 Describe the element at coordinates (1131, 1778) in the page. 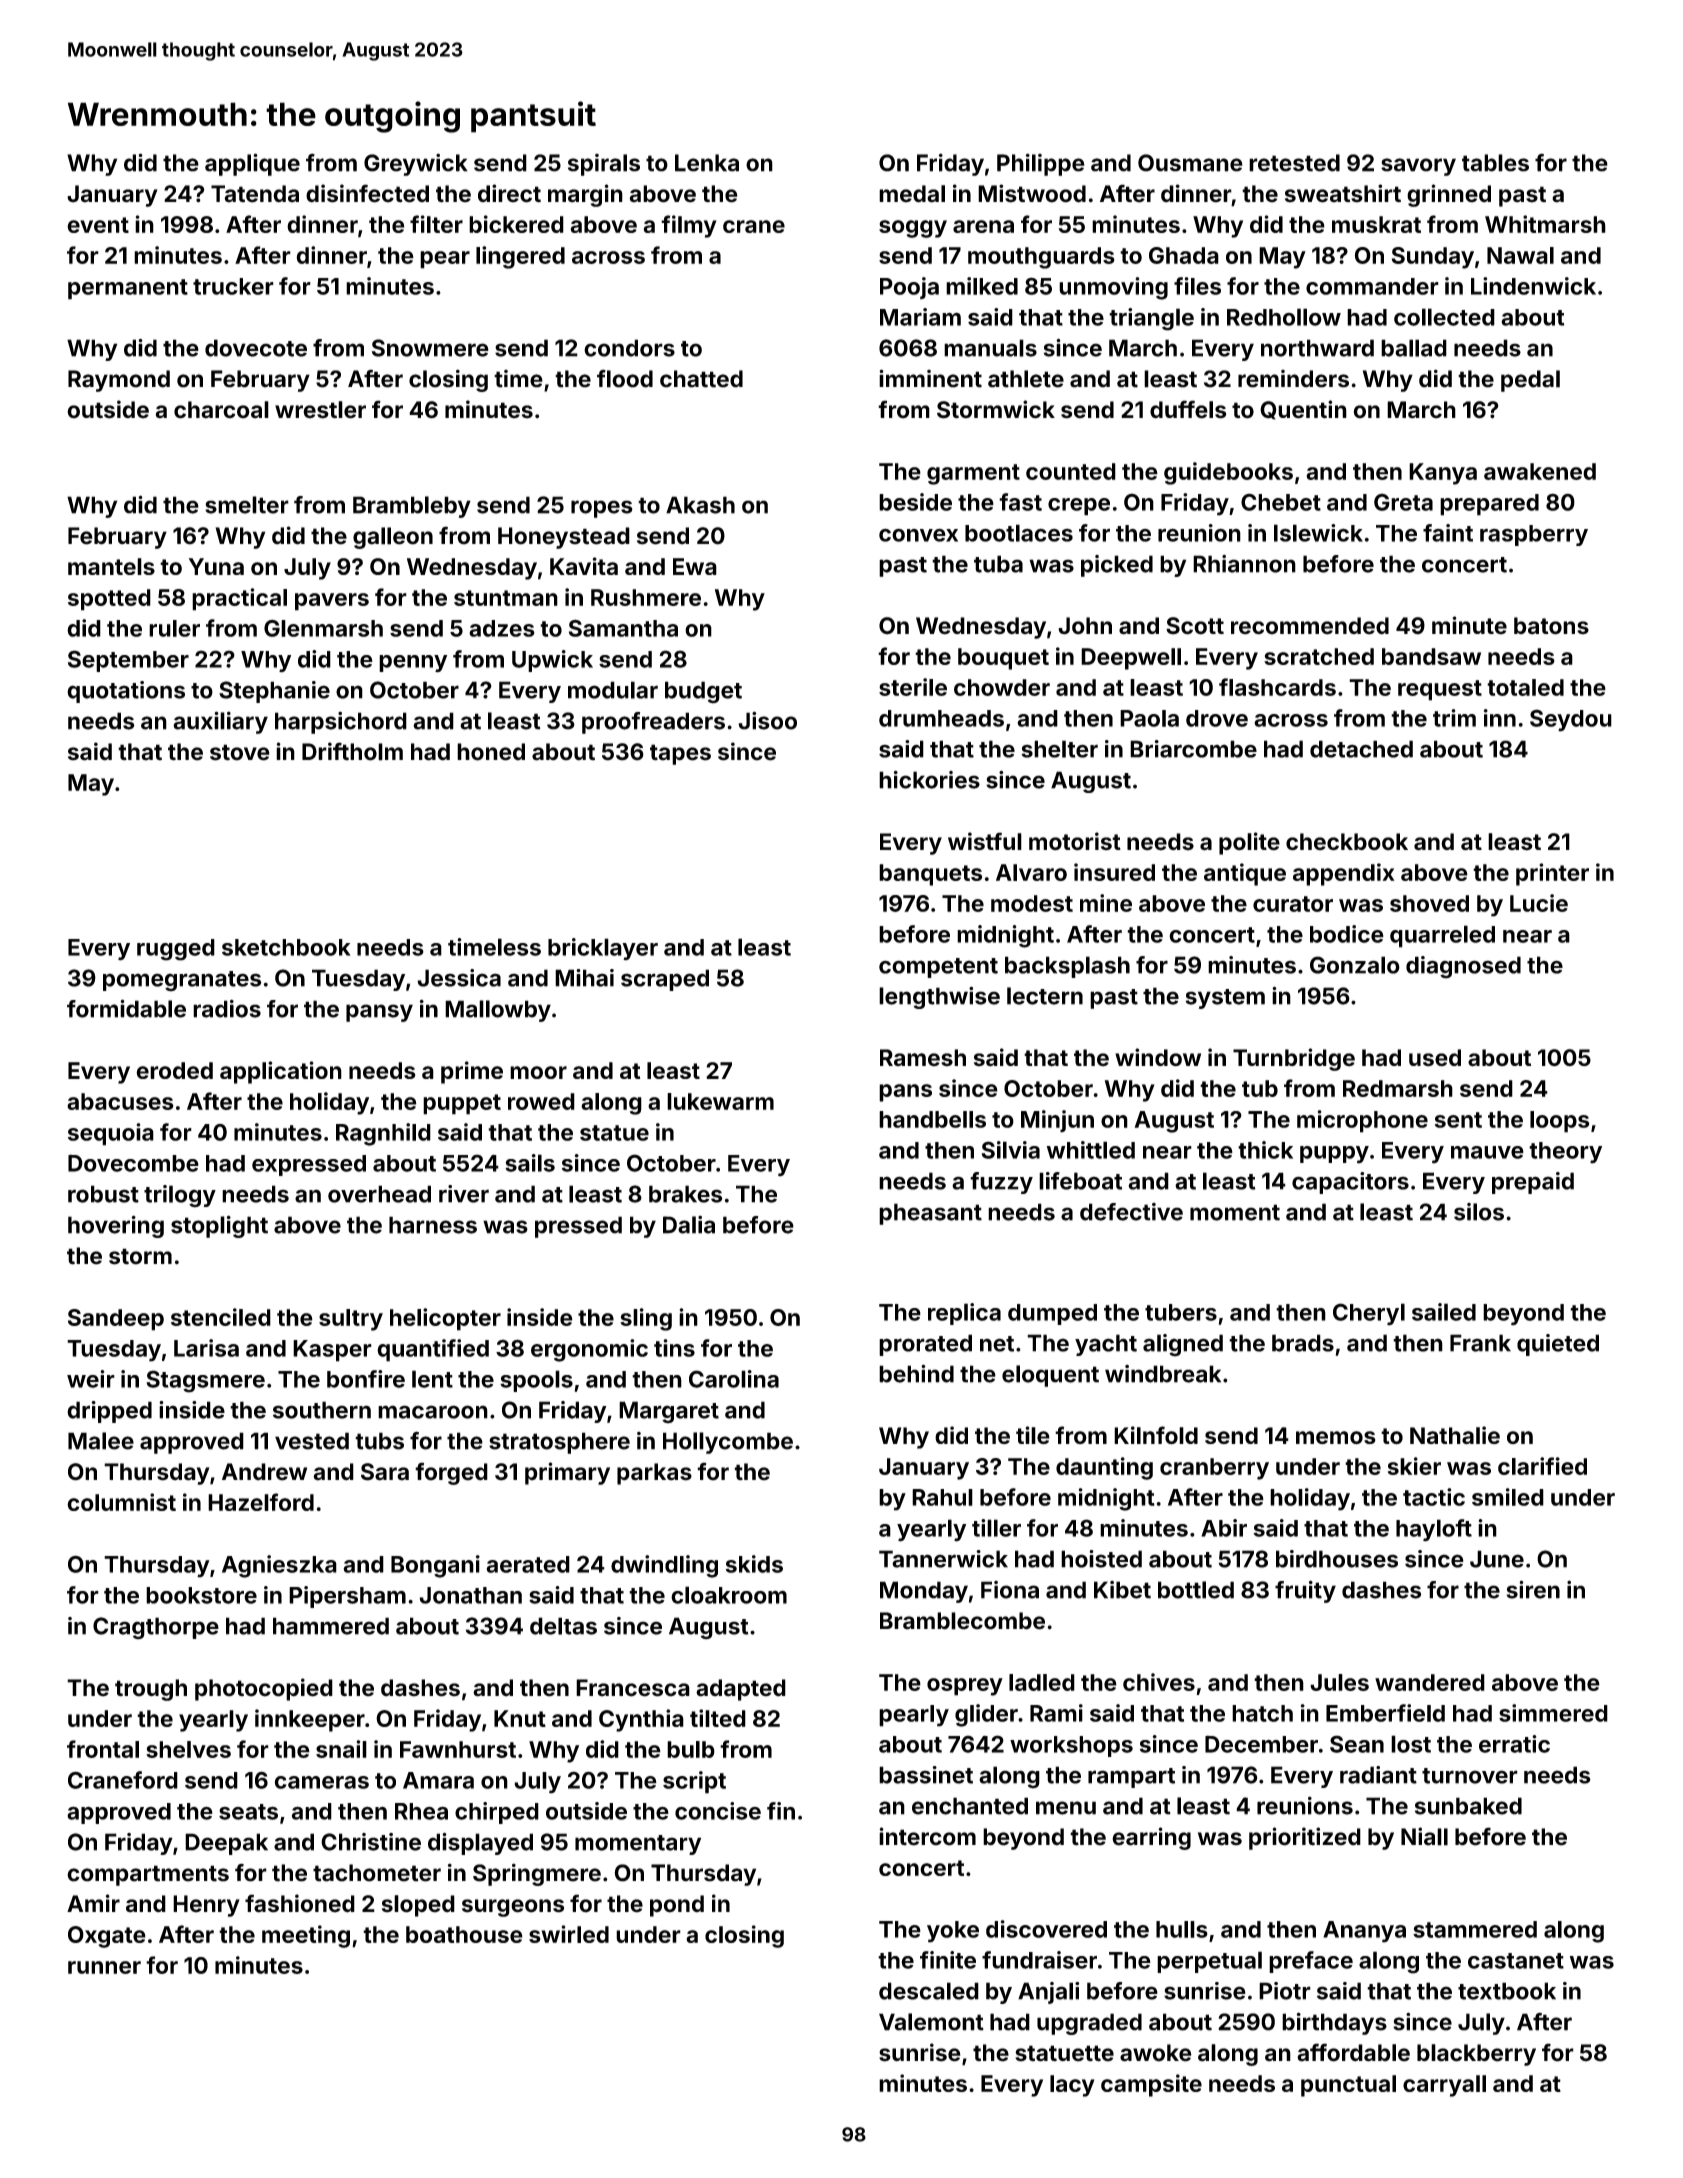

I see `rampart` at that location.
